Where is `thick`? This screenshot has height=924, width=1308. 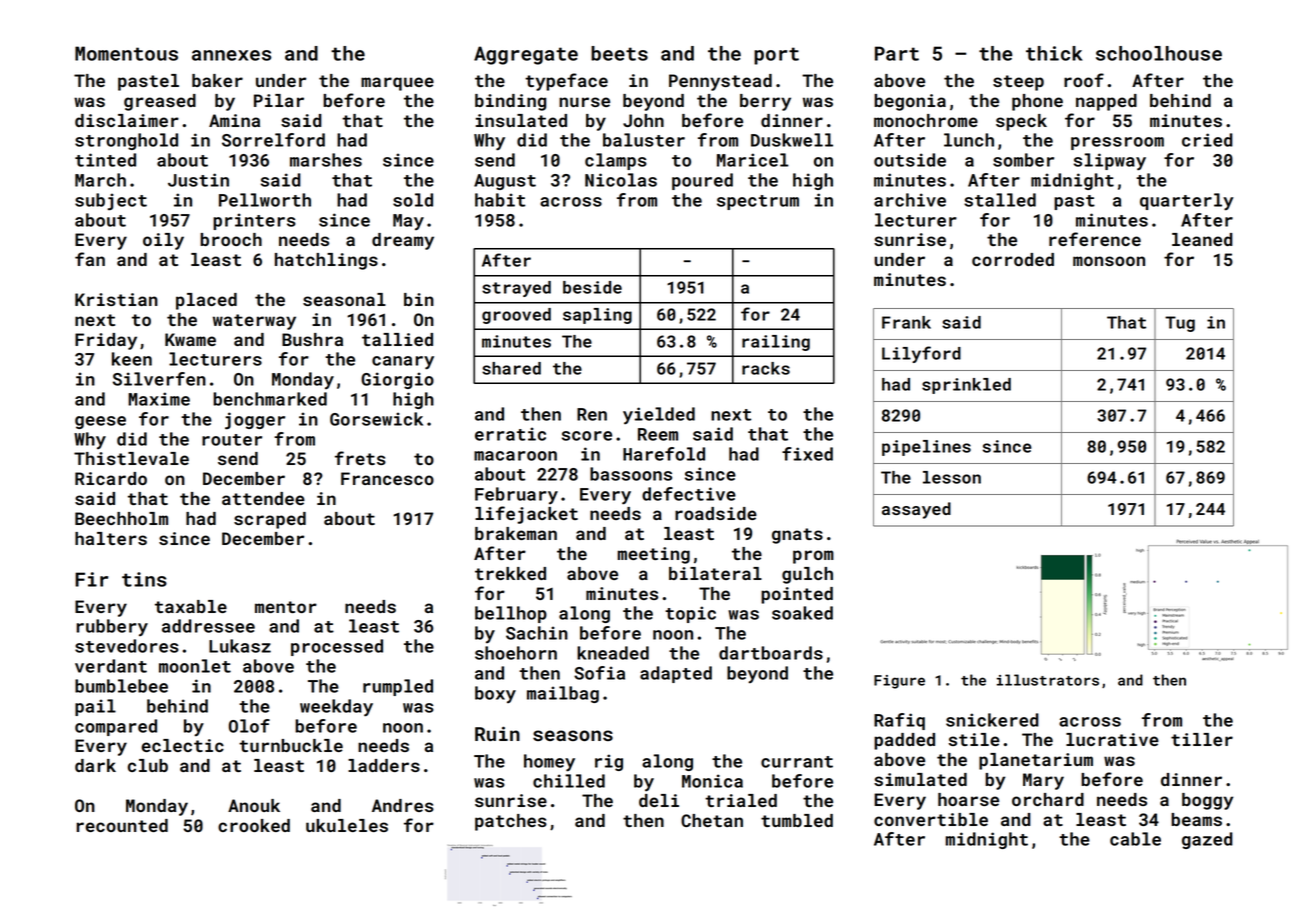 thick is located at coordinates (1054, 53).
